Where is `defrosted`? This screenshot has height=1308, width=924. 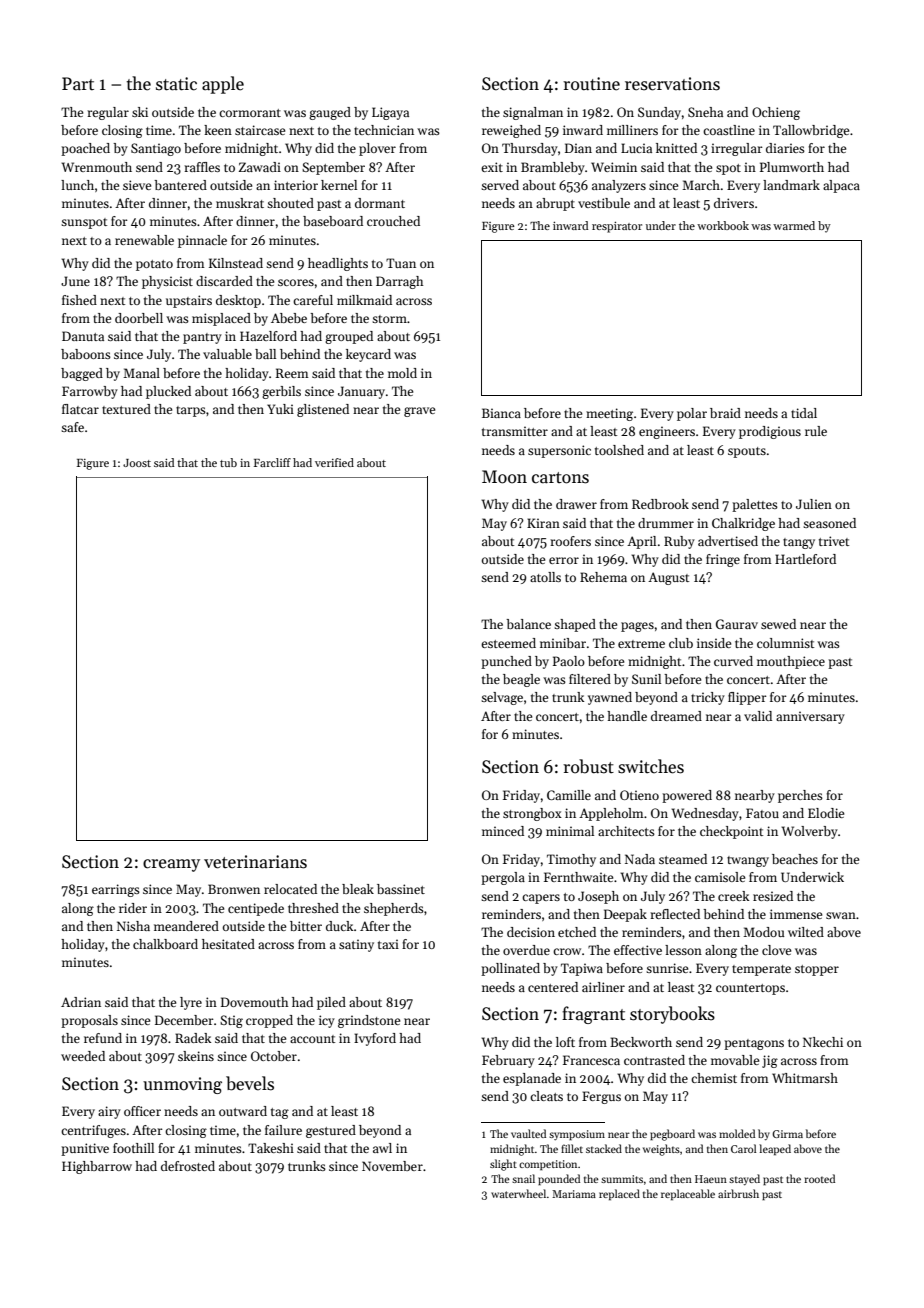
defrosted is located at coordinates (188, 1166).
